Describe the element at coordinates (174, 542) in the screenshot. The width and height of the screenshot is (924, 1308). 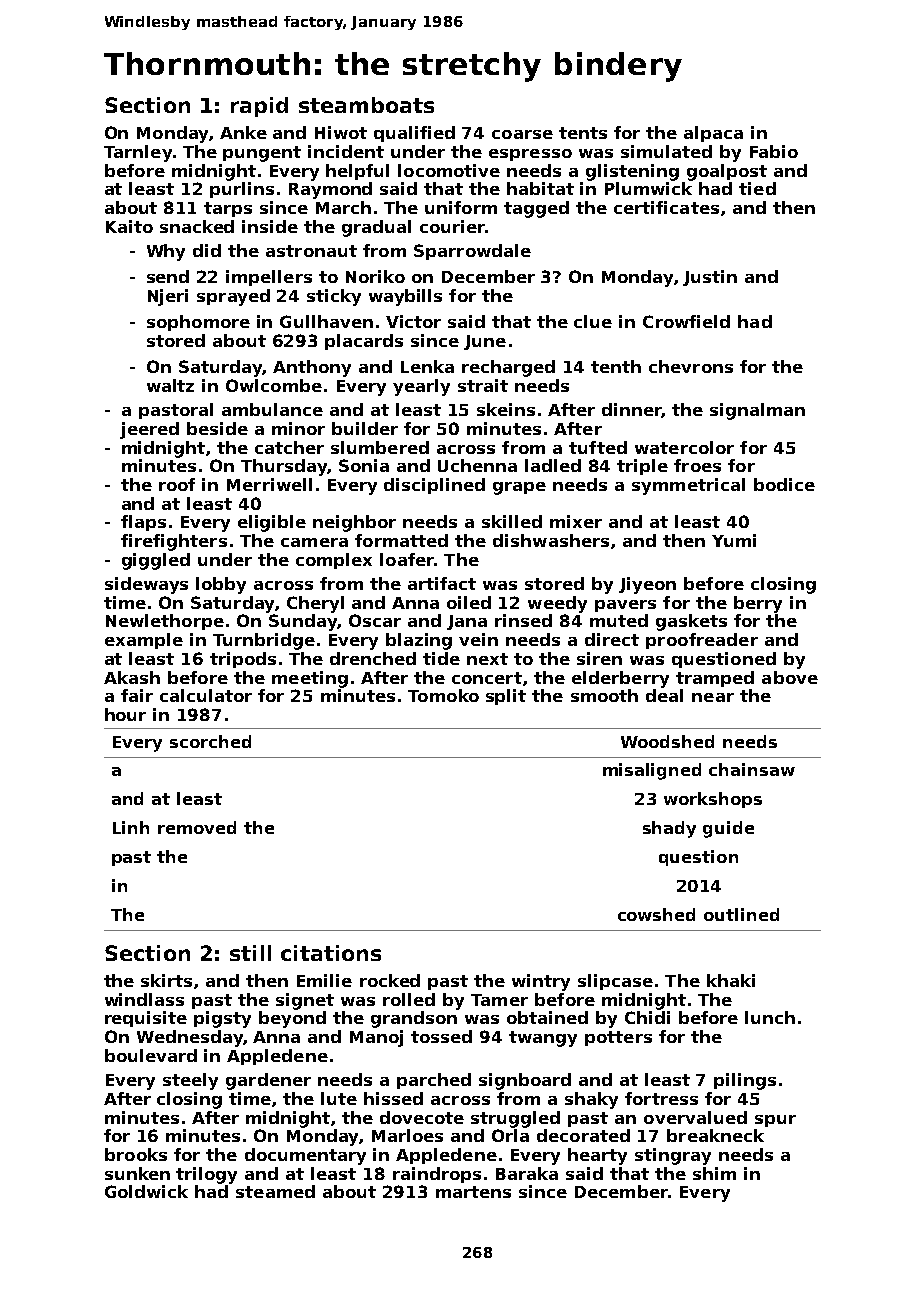
I see `firefighters` at that location.
